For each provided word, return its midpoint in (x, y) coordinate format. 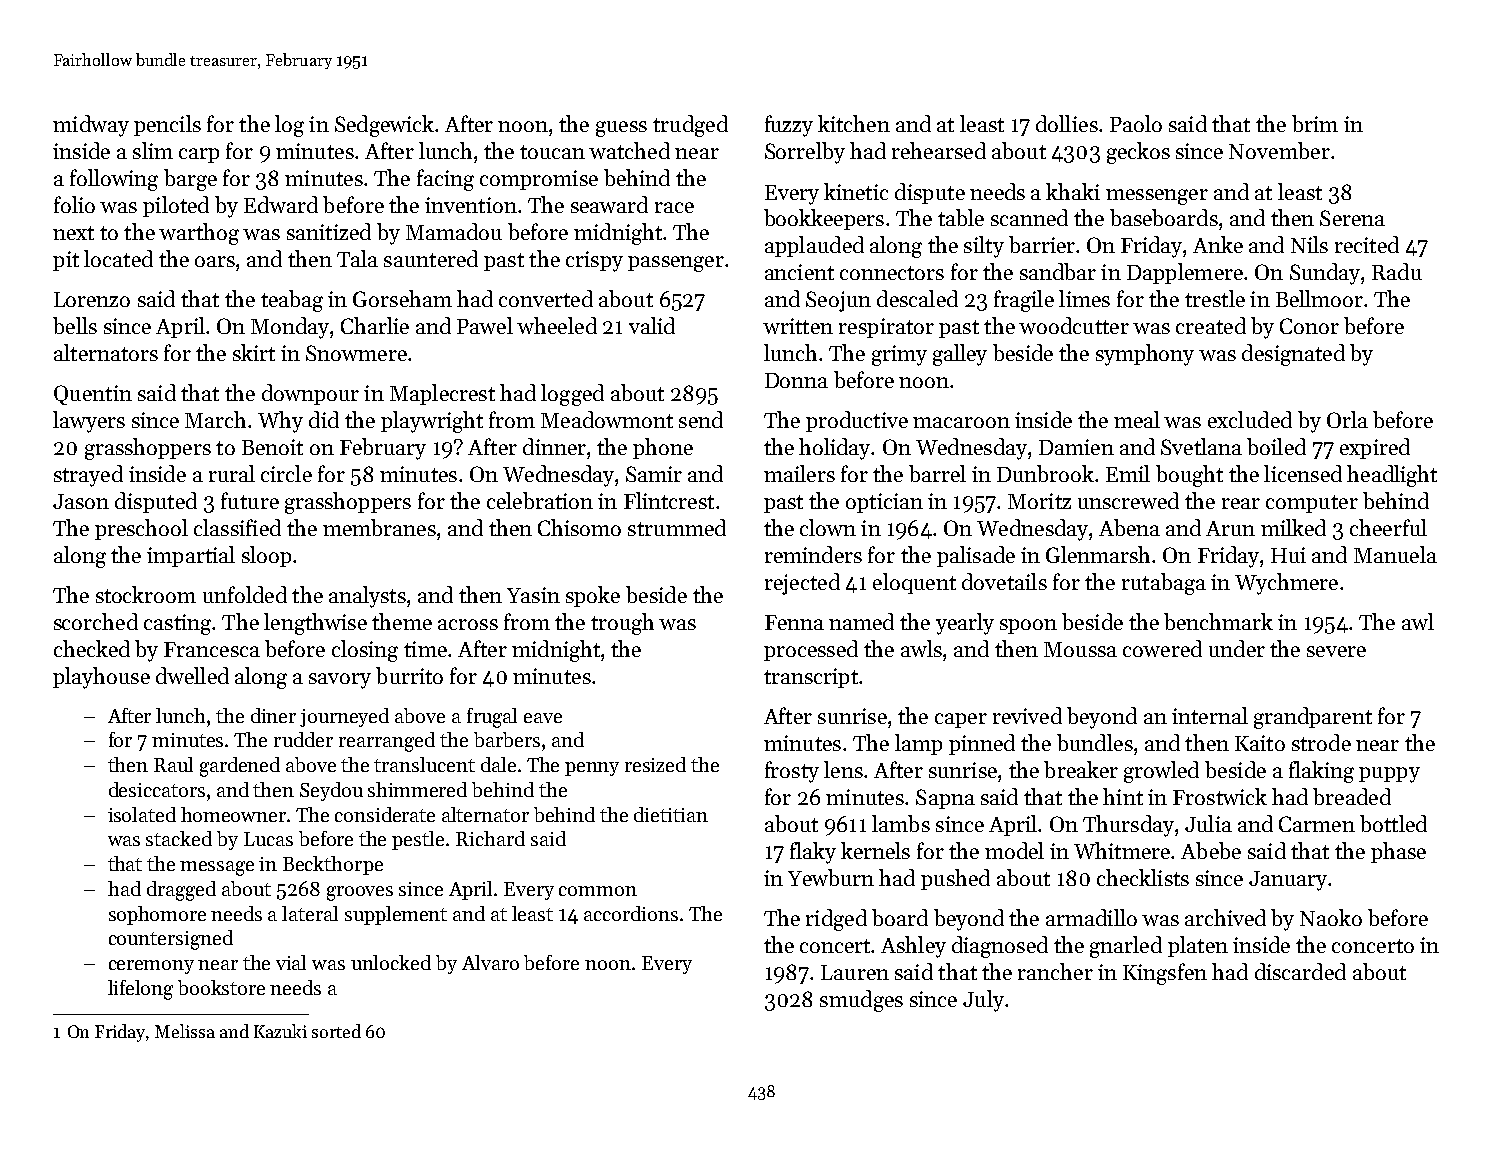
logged (572, 395)
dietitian (671, 814)
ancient (799, 272)
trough (622, 624)
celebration (540, 500)
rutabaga (1164, 584)
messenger (1157, 197)
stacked (179, 838)
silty (984, 247)
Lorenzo (92, 299)
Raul (173, 764)
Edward (281, 204)
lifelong (140, 990)
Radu (1397, 271)
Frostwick (1220, 796)
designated (1293, 355)
